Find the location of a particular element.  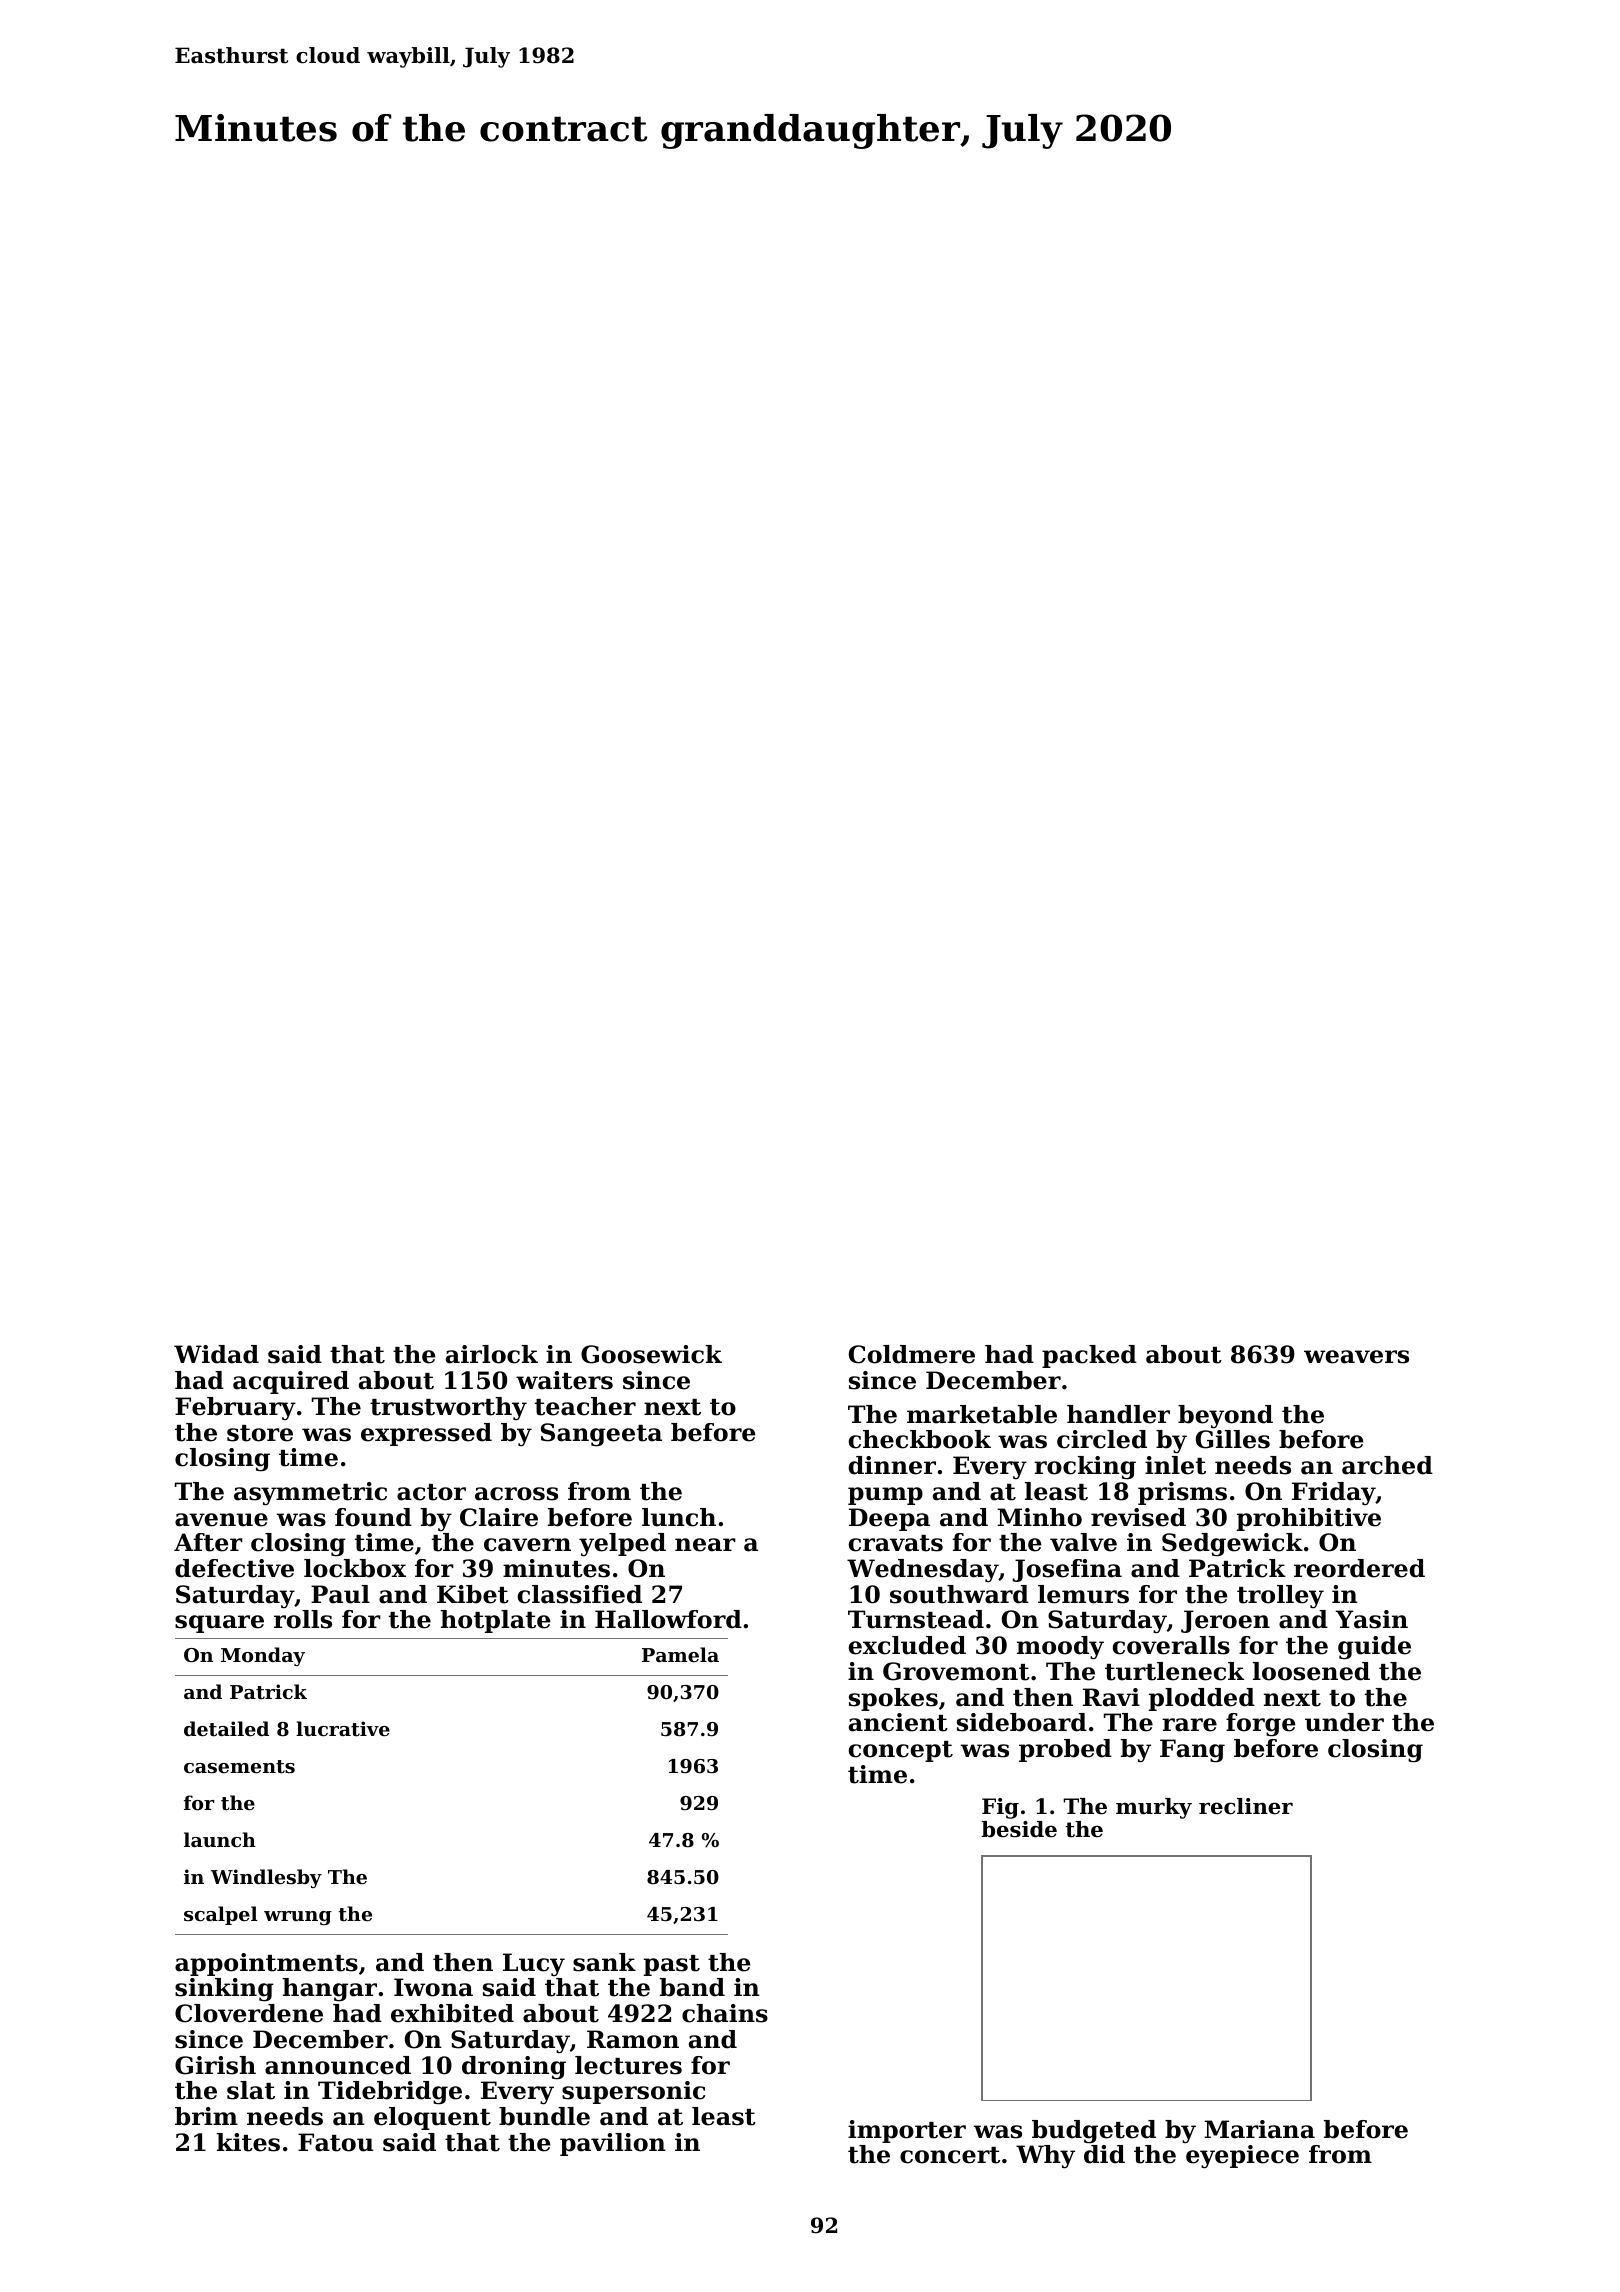

supersonic is located at coordinates (634, 2092).
